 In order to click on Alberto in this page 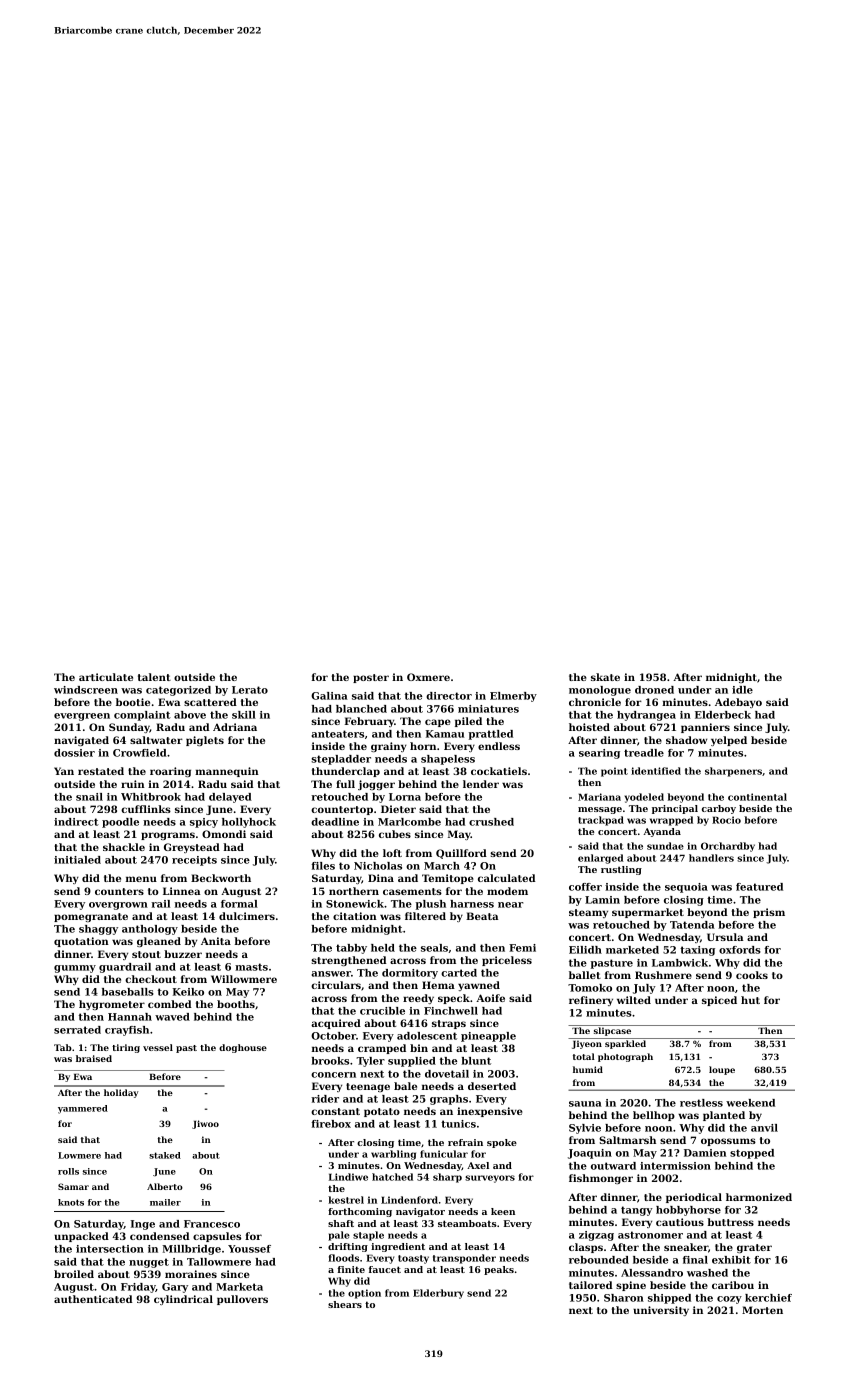, I will do `click(165, 1186)`.
